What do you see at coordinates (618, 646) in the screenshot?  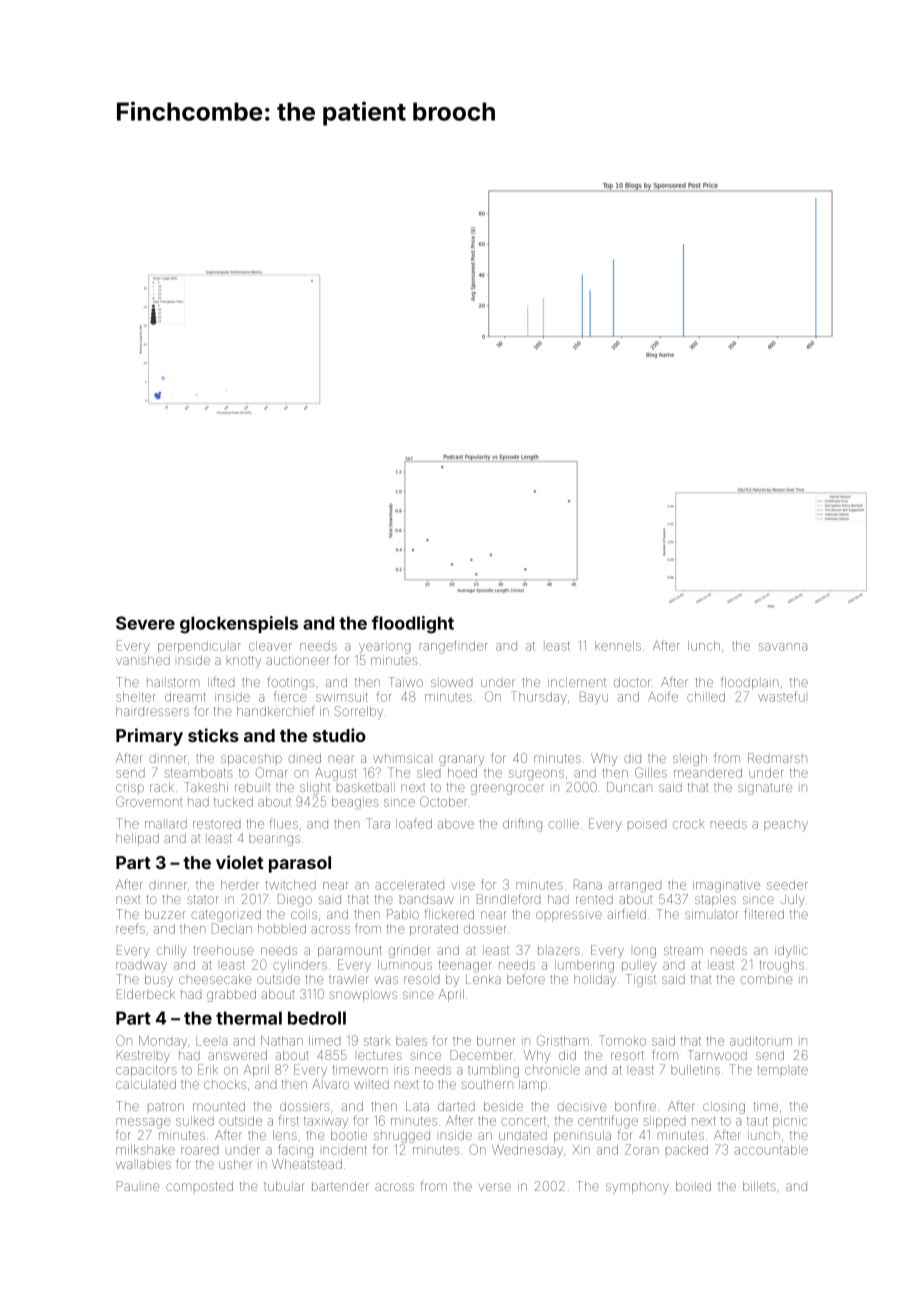 I see `kennels` at bounding box center [618, 646].
